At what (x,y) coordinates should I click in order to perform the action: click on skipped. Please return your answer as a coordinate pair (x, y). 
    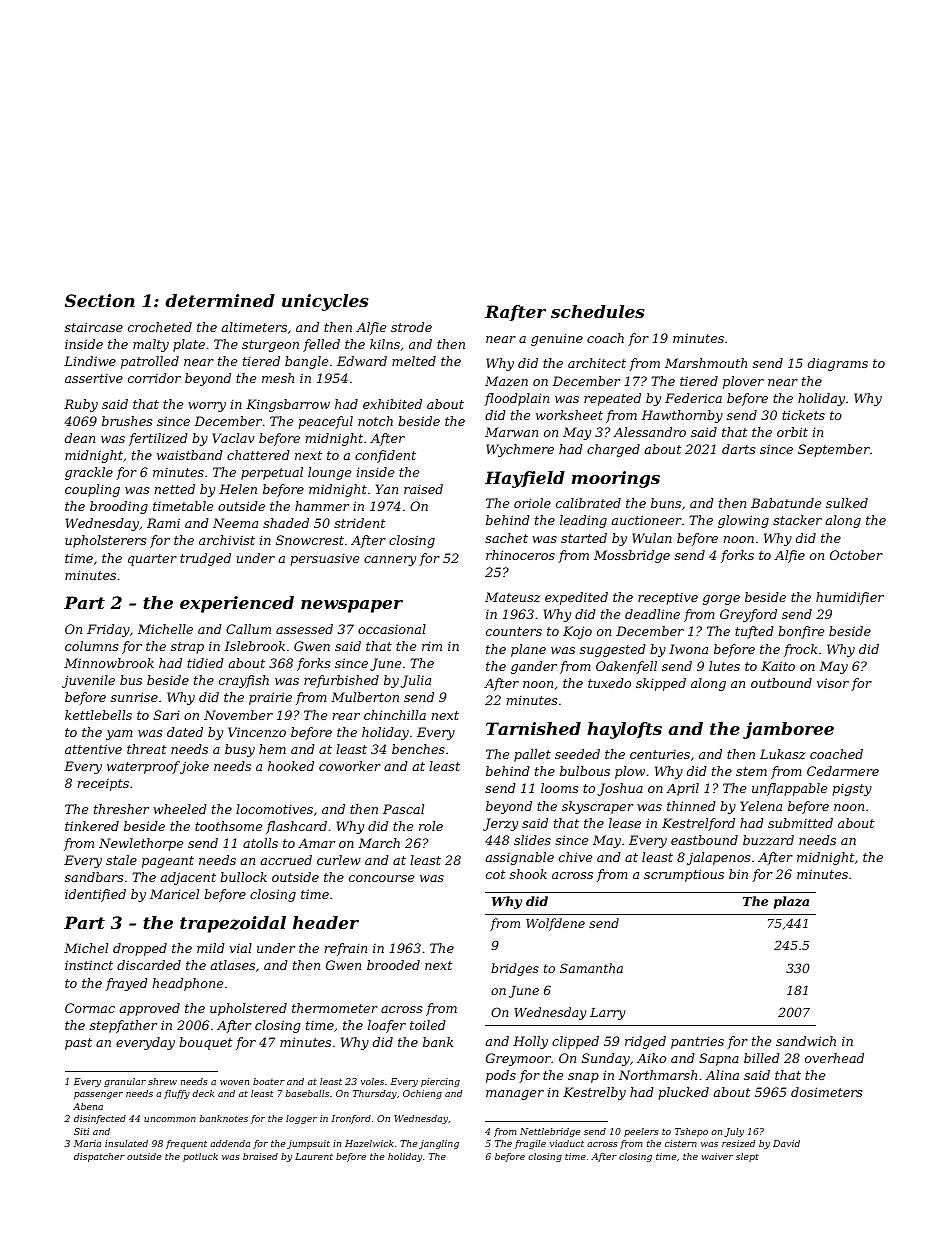
    Looking at the image, I should click on (661, 684).
